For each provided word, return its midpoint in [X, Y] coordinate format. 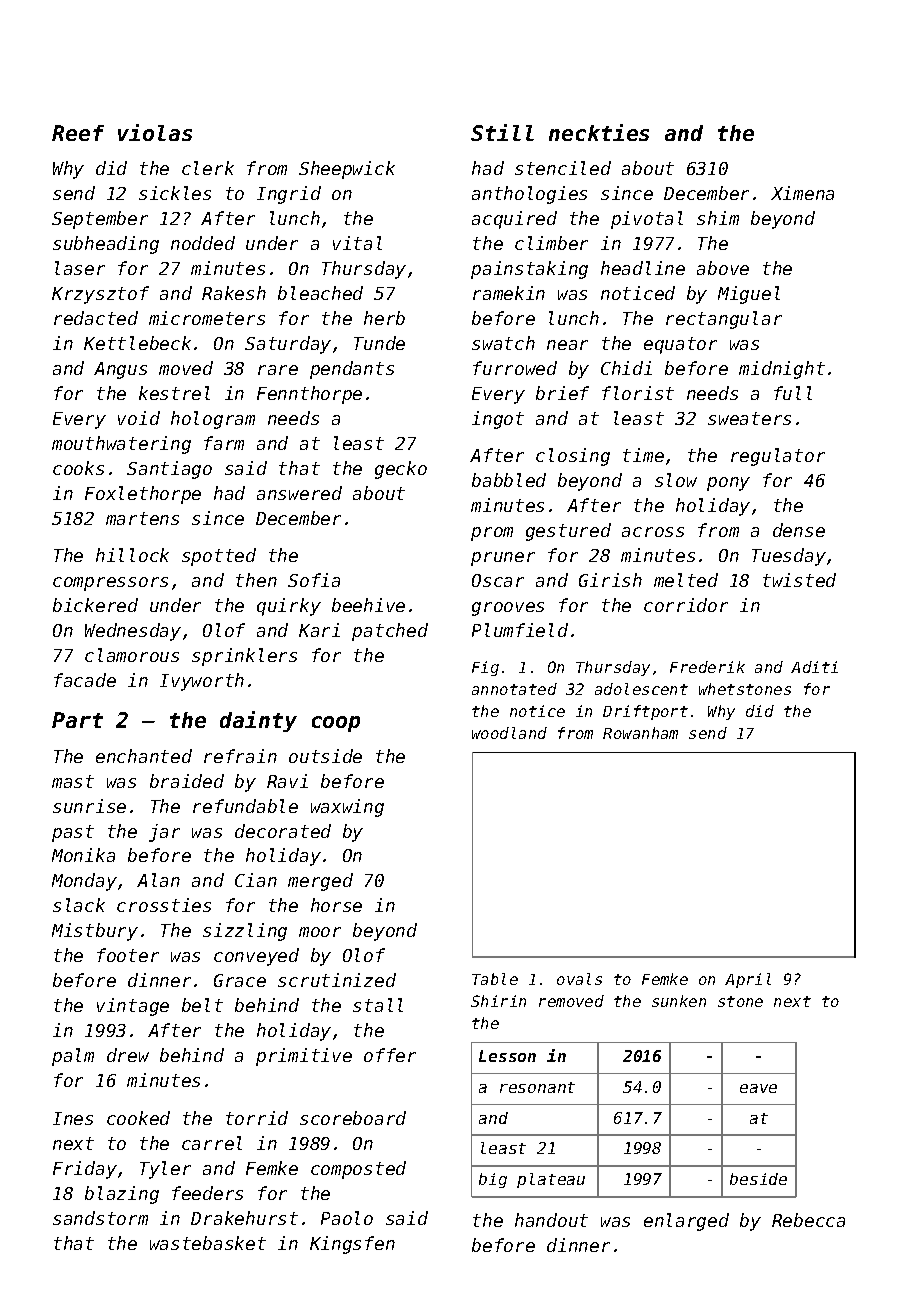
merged [320, 882]
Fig [485, 668]
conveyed [256, 957]
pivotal [647, 220]
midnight [782, 370]
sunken [679, 1001]
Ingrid [289, 195]
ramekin [509, 293]
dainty [258, 721]
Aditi [814, 667]
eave [758, 1088]
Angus [120, 370]
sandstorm [100, 1218]
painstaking [529, 270]
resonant [537, 1087]
